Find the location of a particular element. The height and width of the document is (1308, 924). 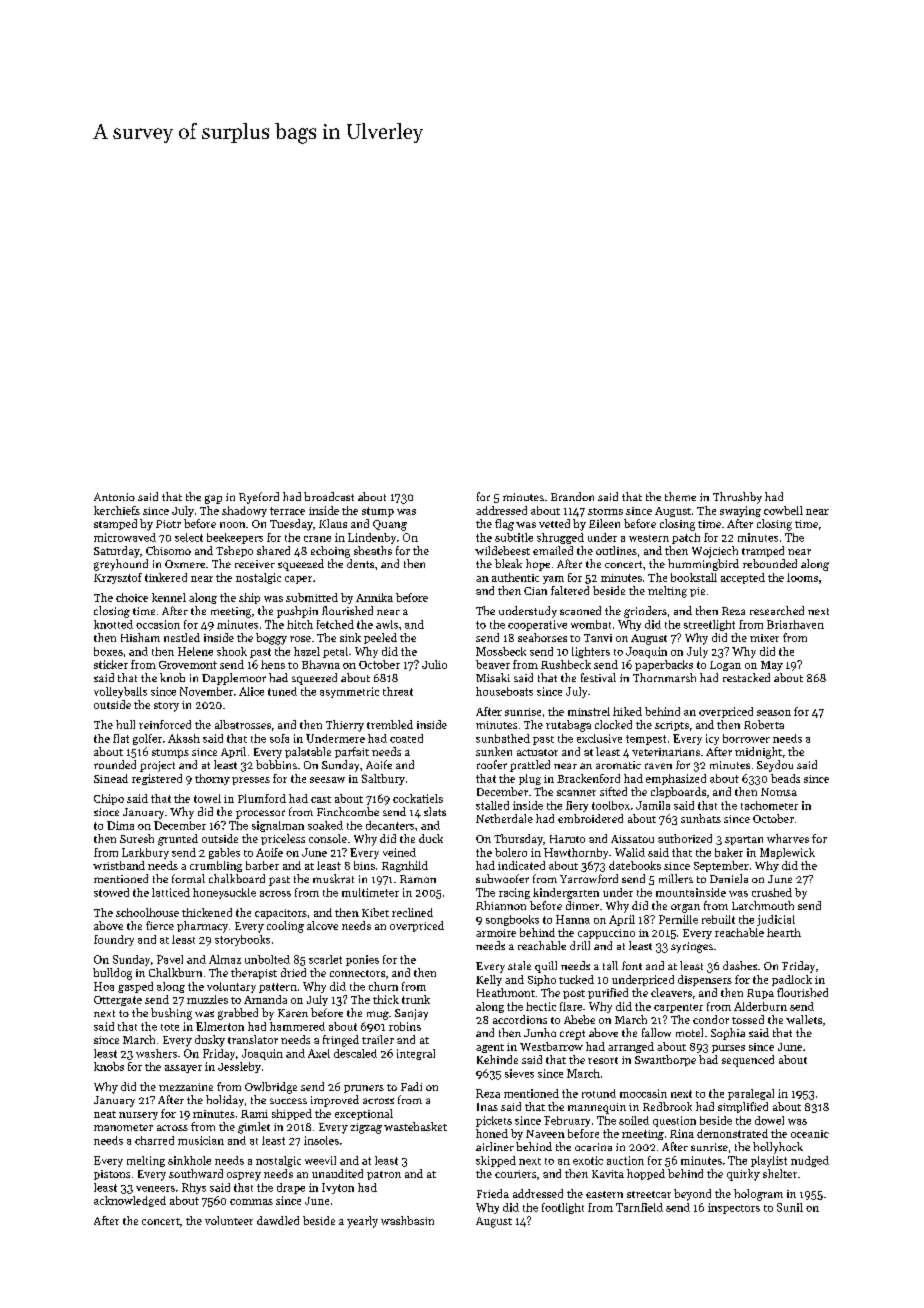

Pernille is located at coordinates (678, 919).
